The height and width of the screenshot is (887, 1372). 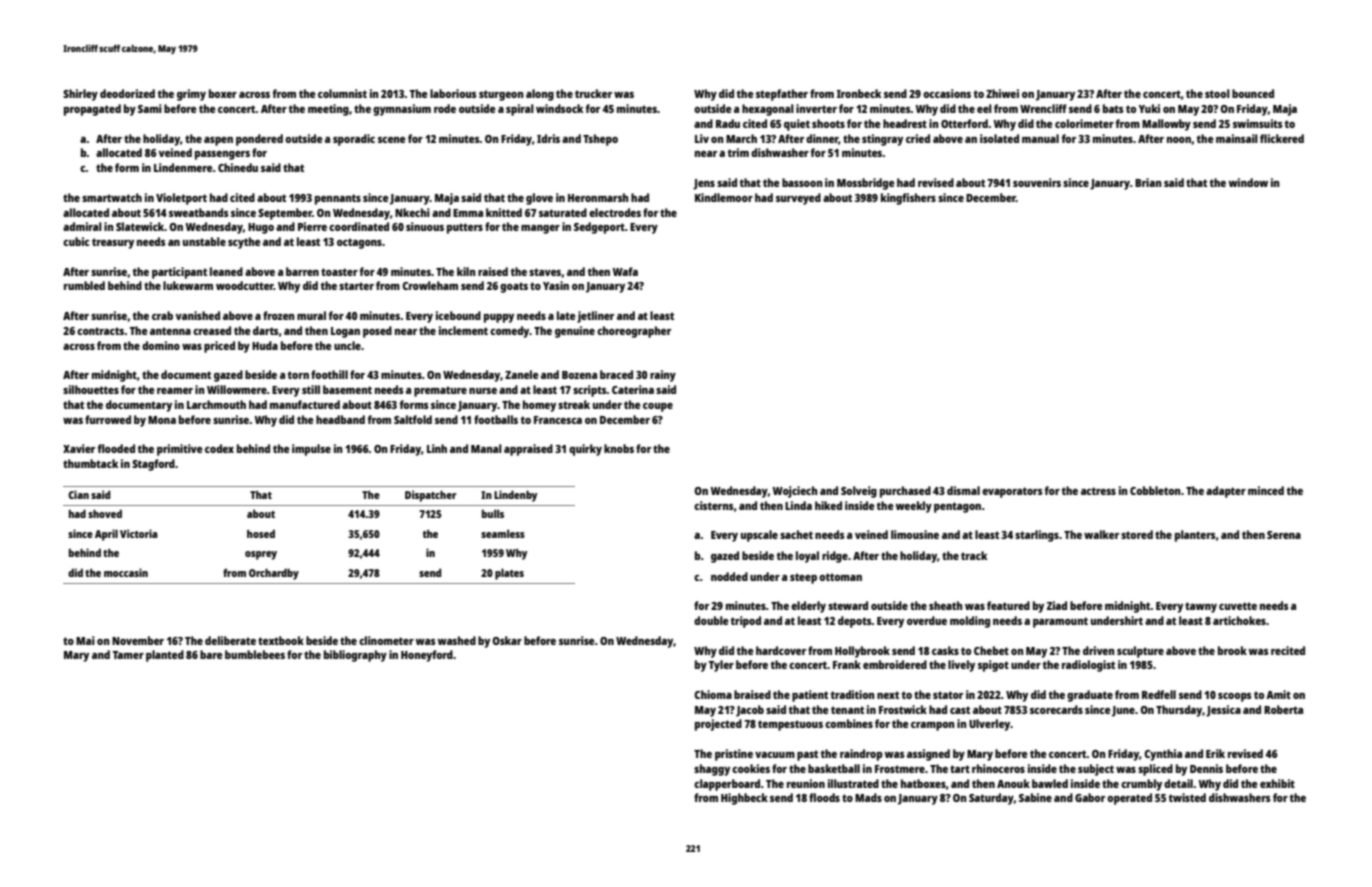 What do you see at coordinates (90, 463) in the screenshot?
I see `thumbtack` at bounding box center [90, 463].
